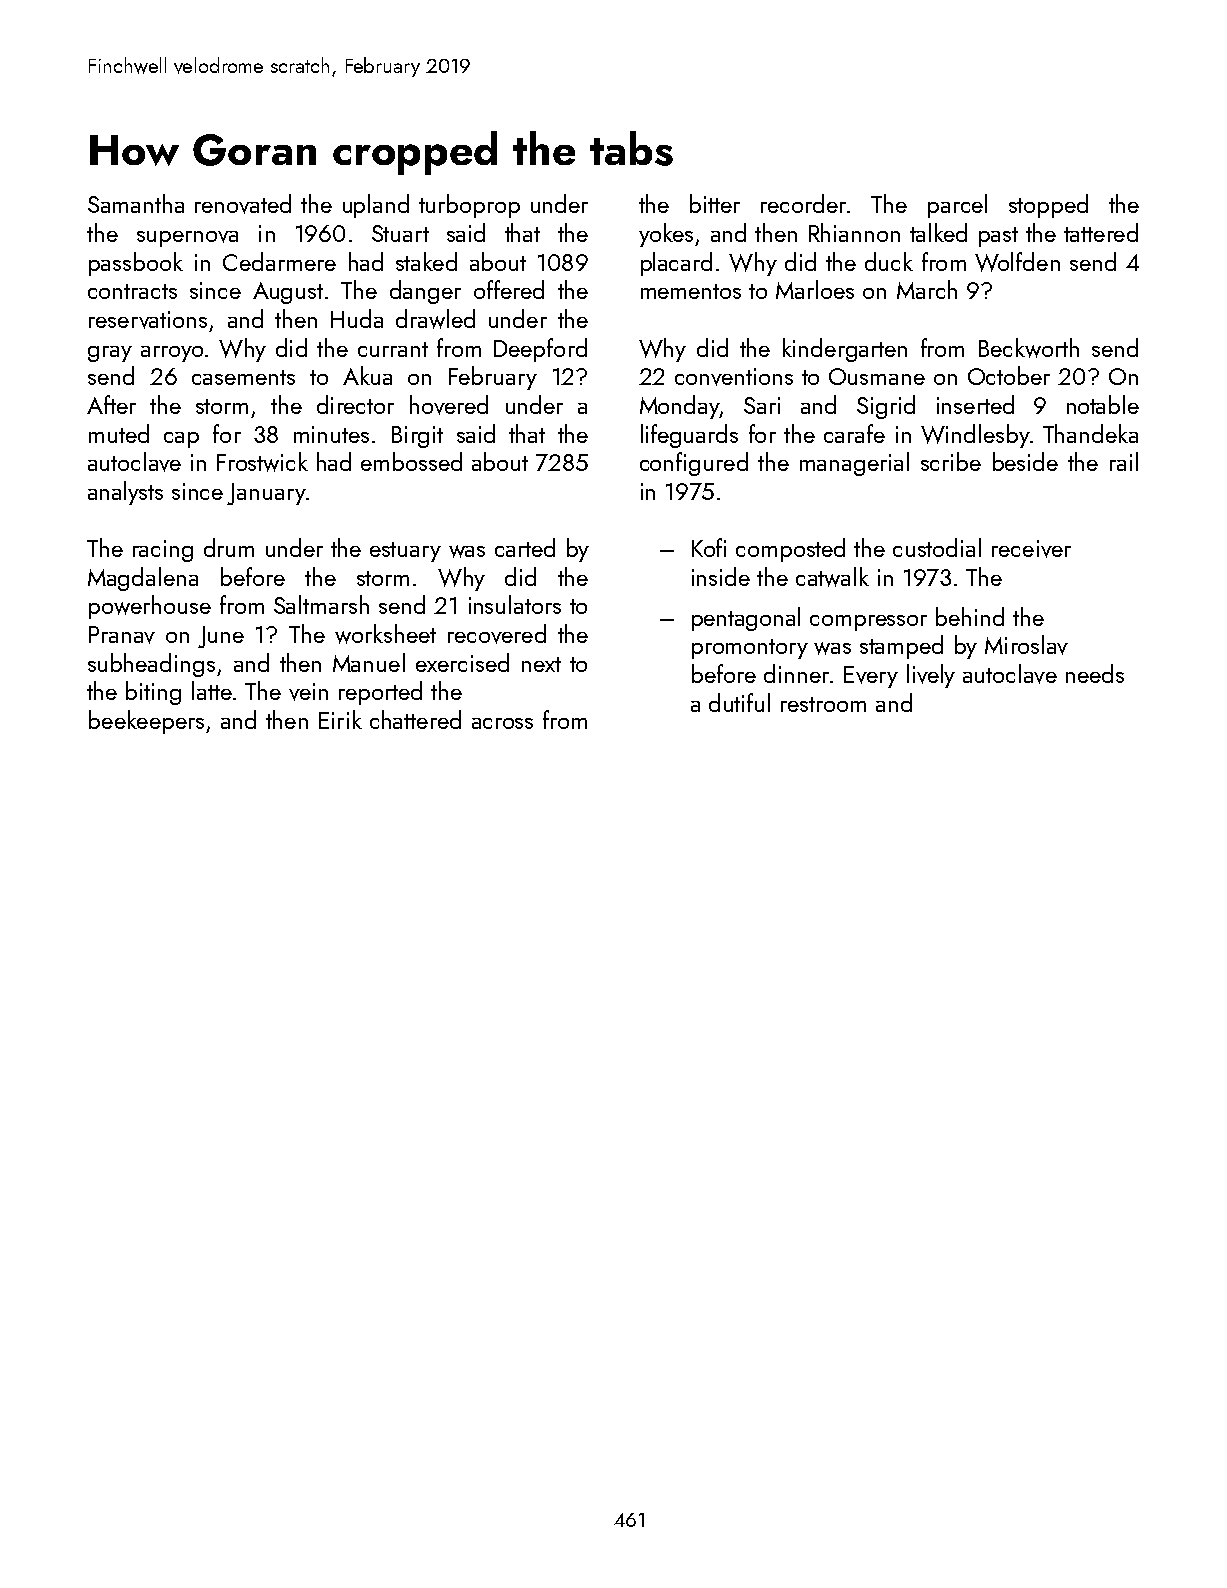  What do you see at coordinates (148, 320) in the document?
I see `reservations` at bounding box center [148, 320].
